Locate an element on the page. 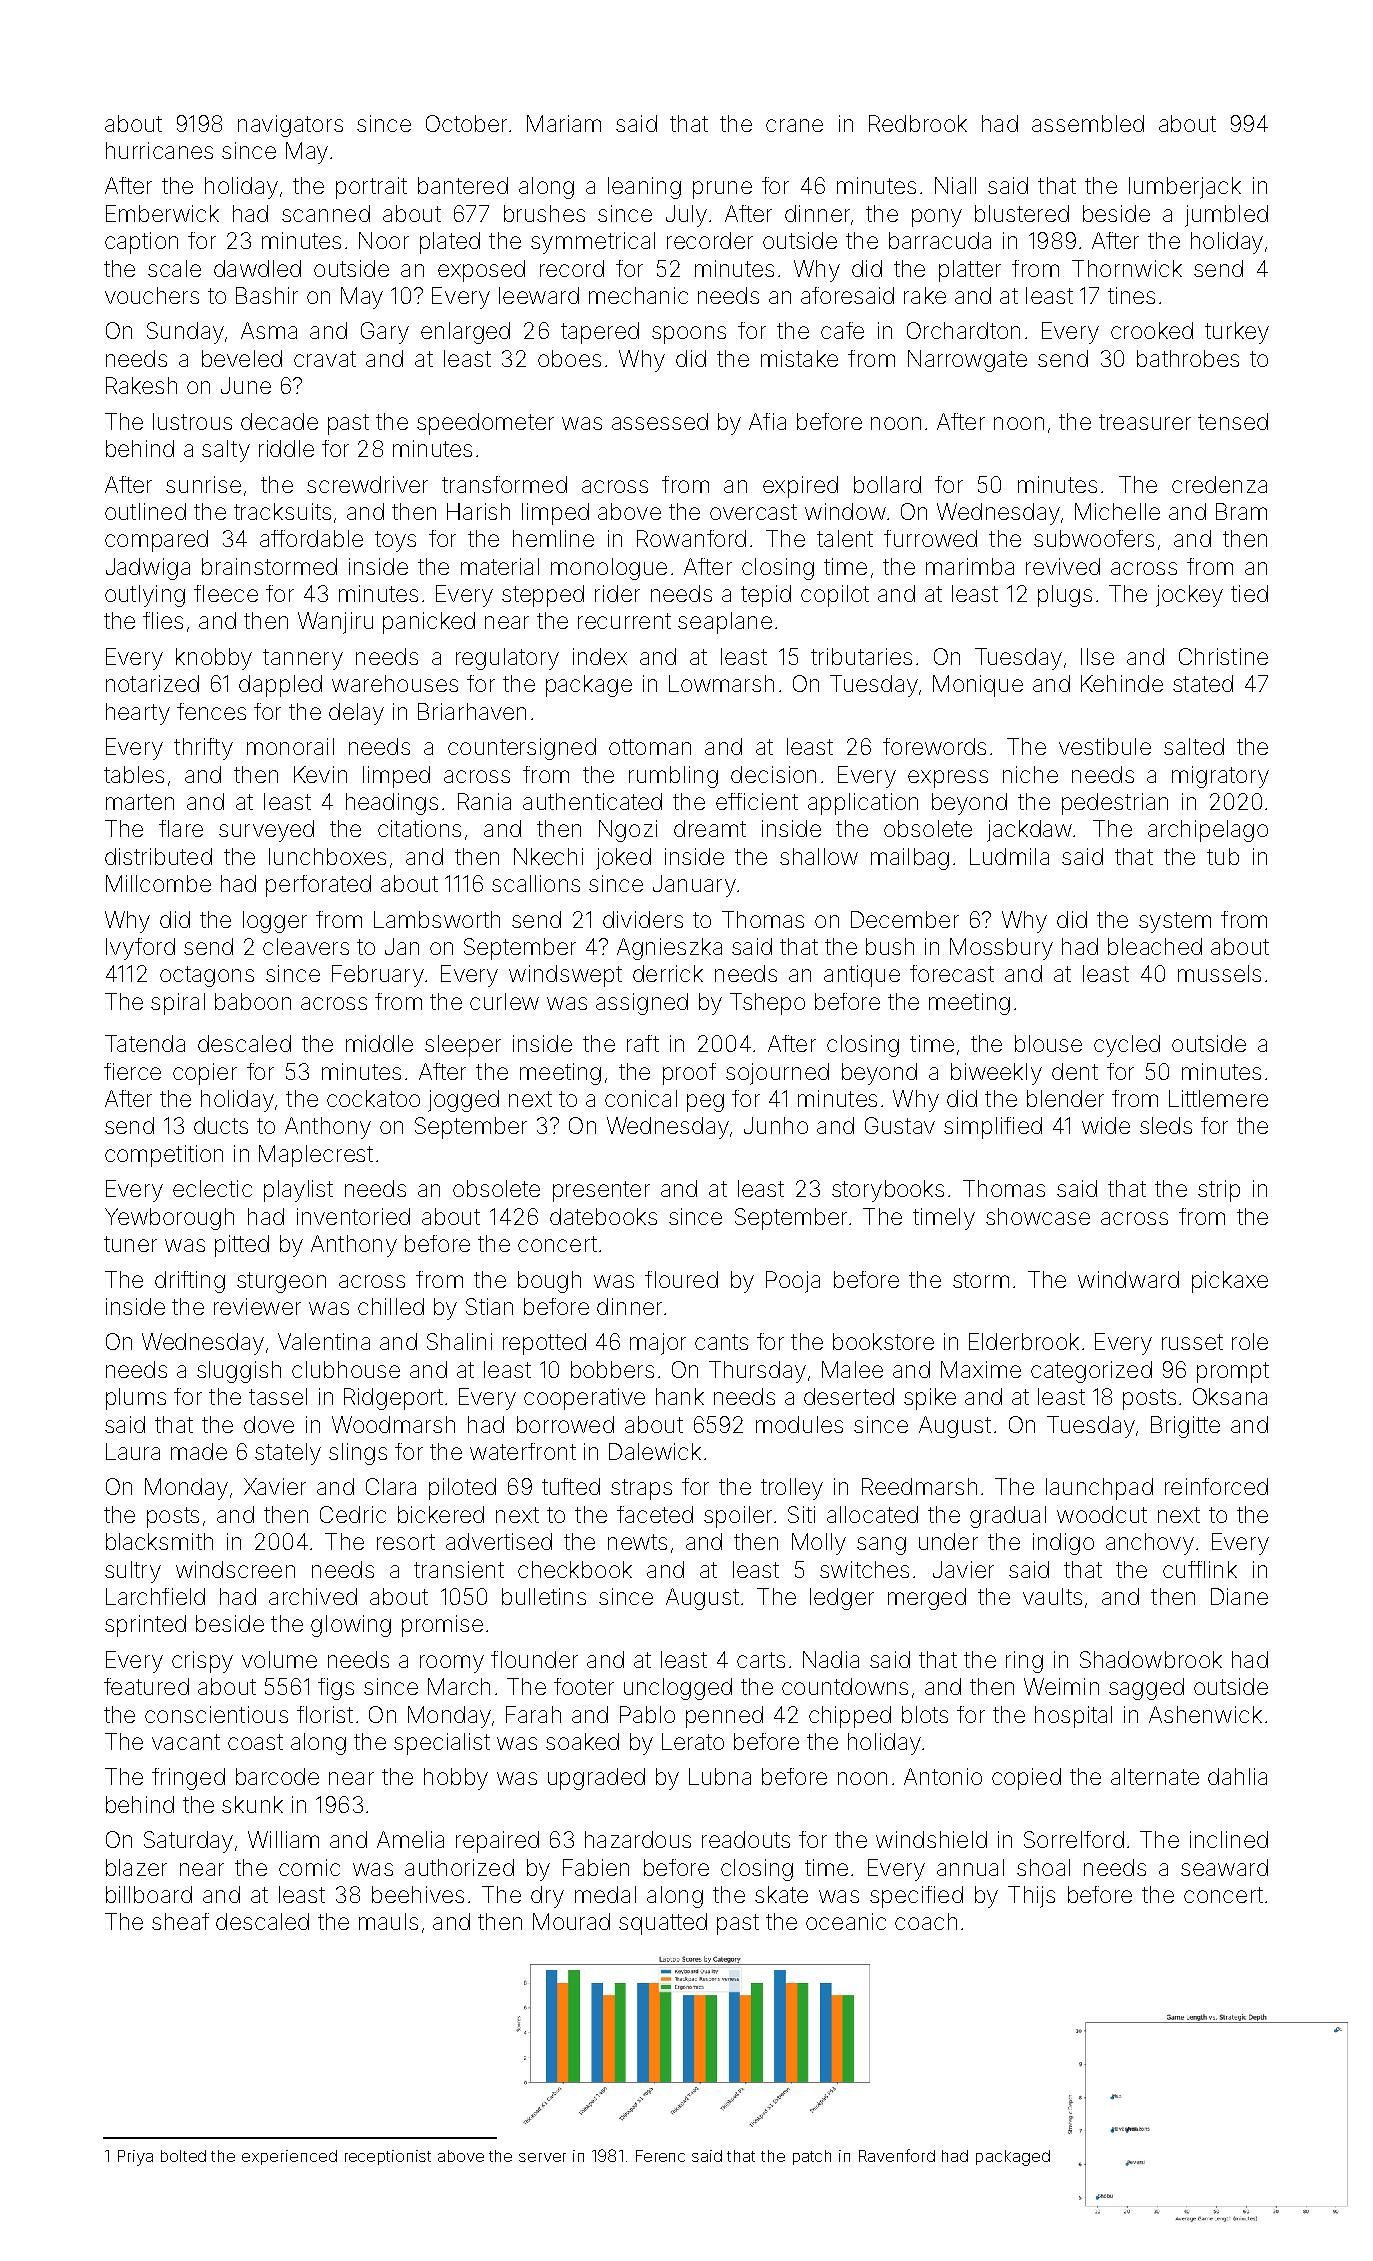 The height and width of the image is (2261, 1373). tables is located at coordinates (134, 774).
